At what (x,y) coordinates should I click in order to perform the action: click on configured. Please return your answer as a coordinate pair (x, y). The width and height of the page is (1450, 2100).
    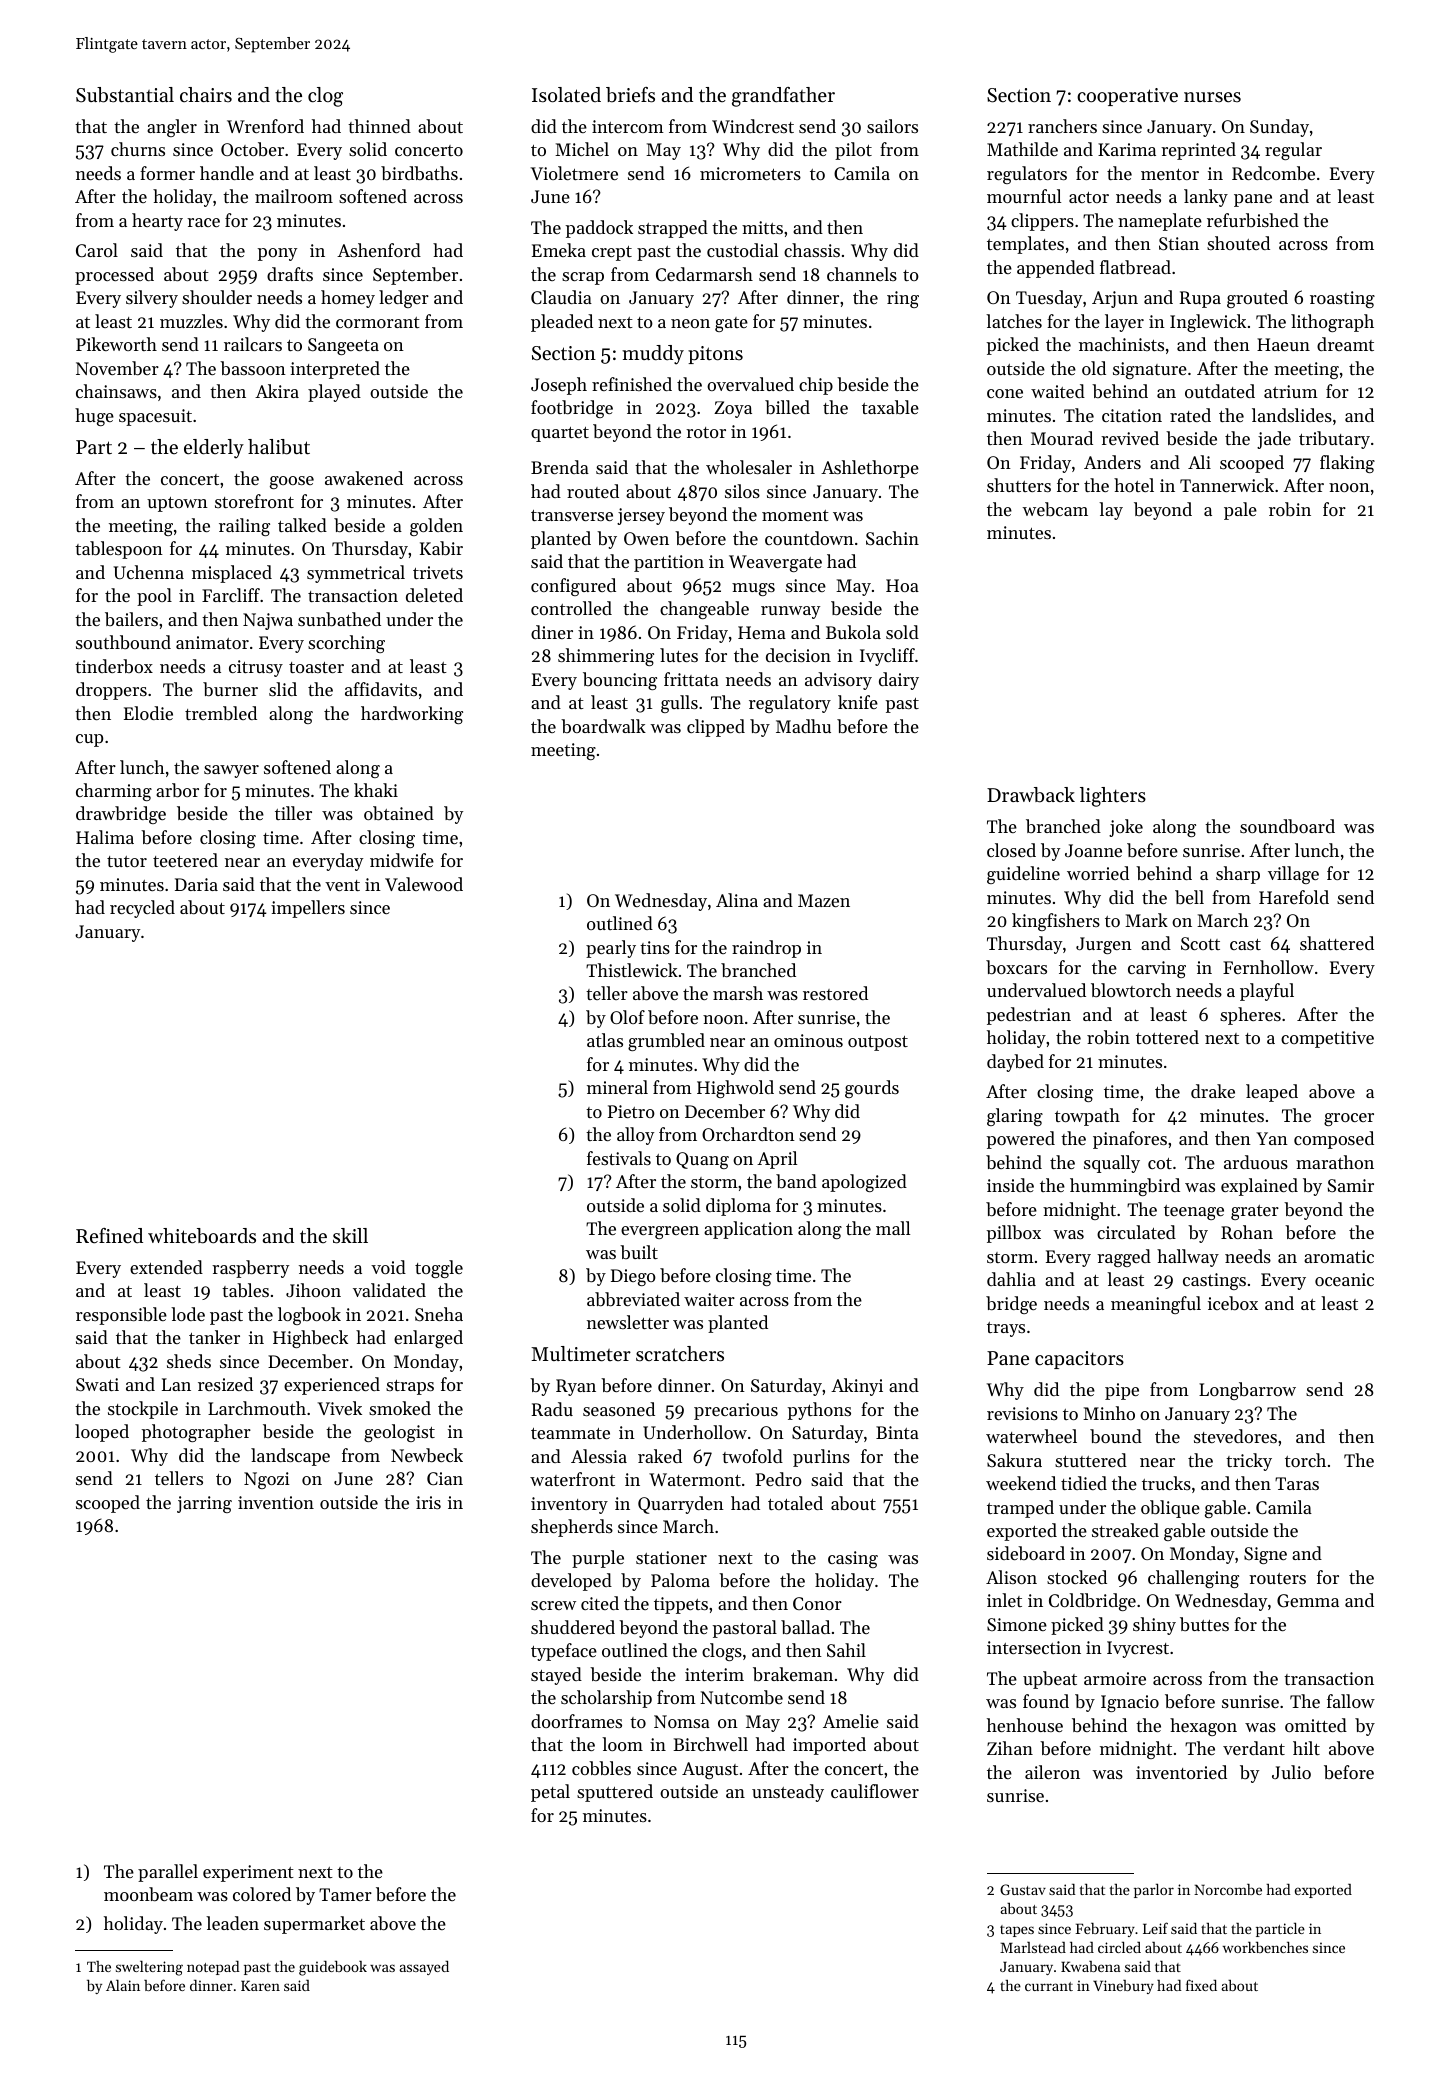
    Looking at the image, I should click on (573, 587).
